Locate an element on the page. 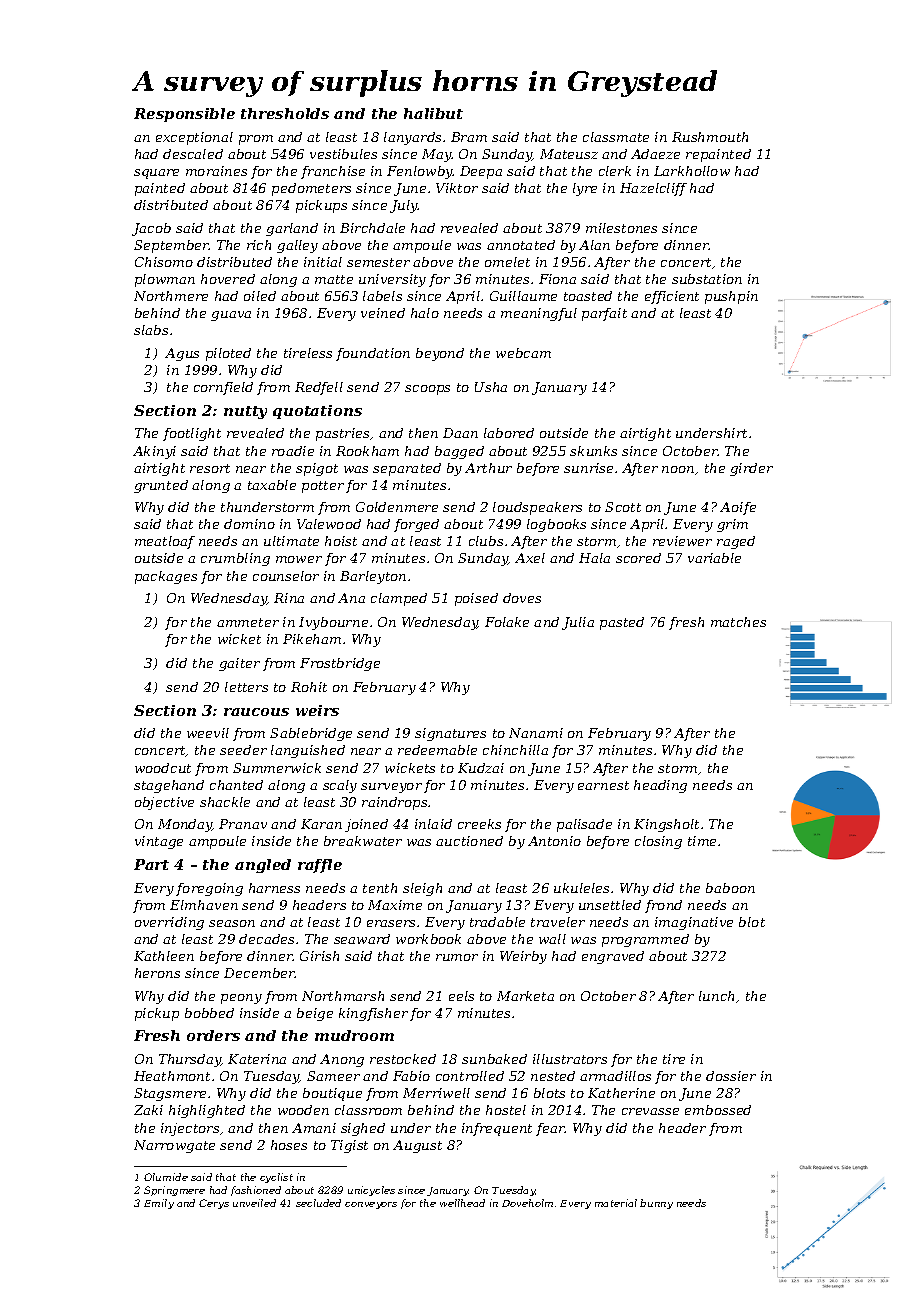  Adaeze is located at coordinates (655, 154).
